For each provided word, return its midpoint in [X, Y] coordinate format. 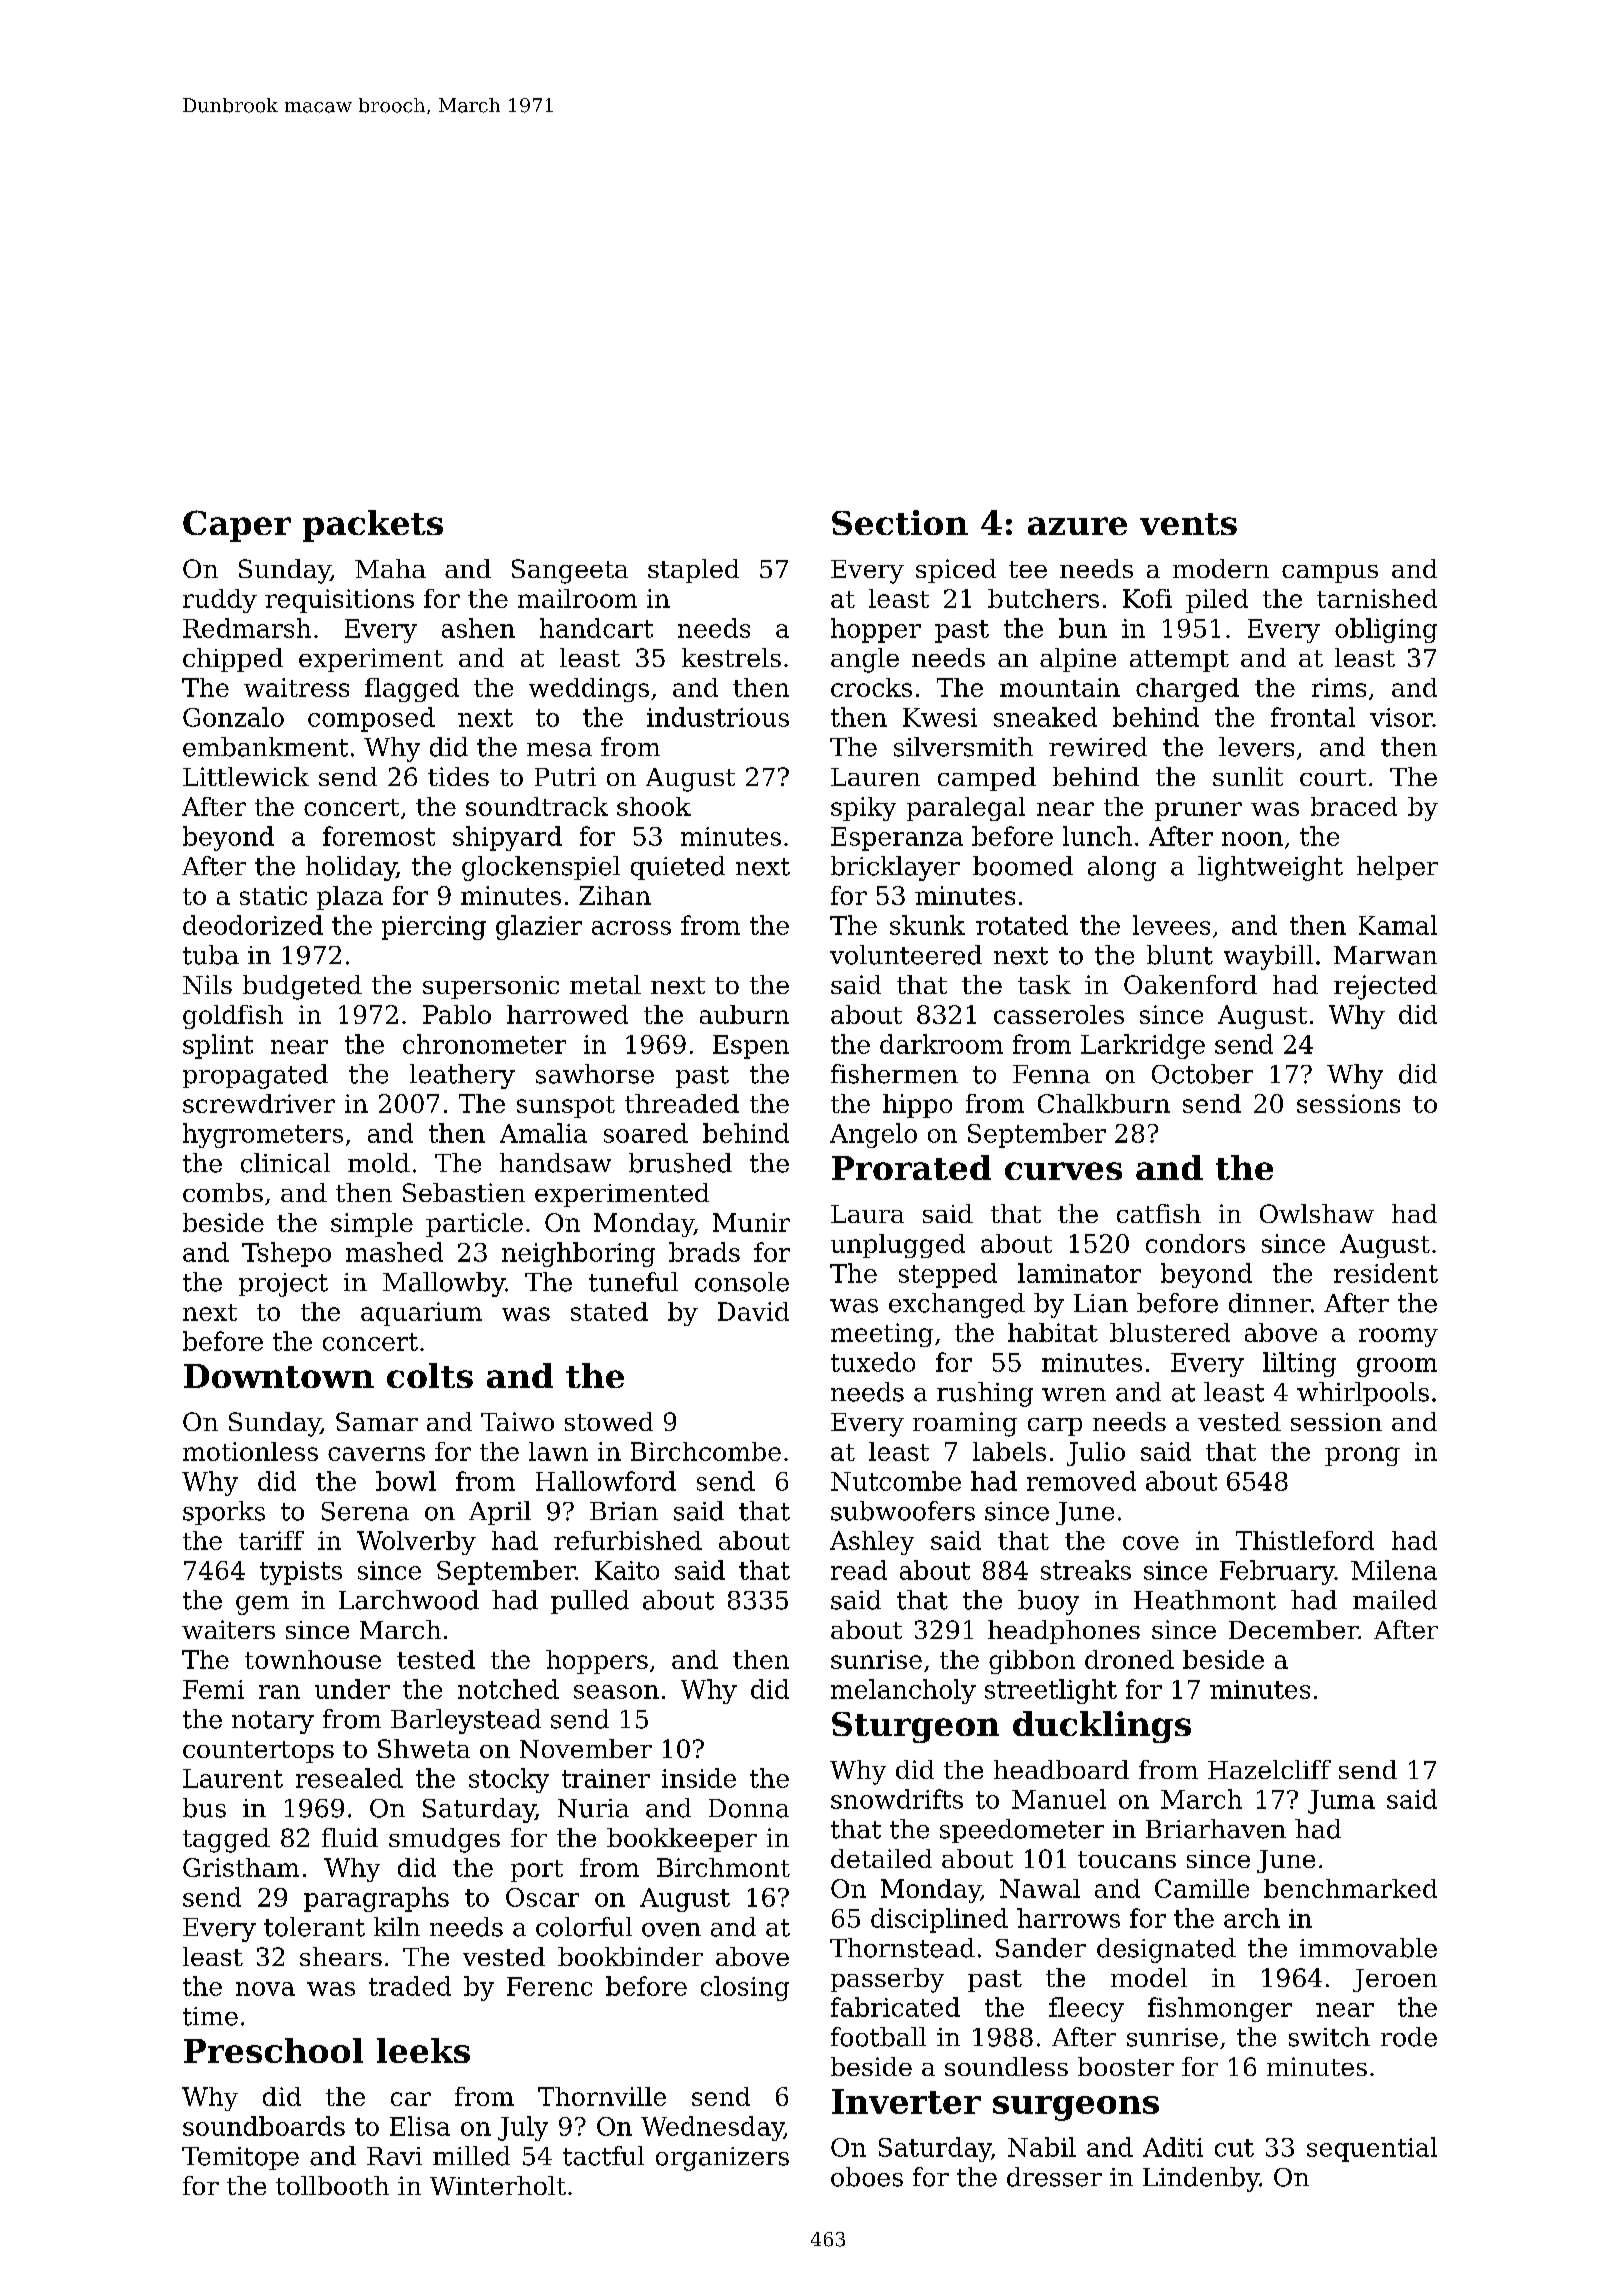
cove [1151, 1543]
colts [430, 1375]
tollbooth [332, 2185]
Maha [390, 568]
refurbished [628, 1540]
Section [900, 522]
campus [1330, 574]
